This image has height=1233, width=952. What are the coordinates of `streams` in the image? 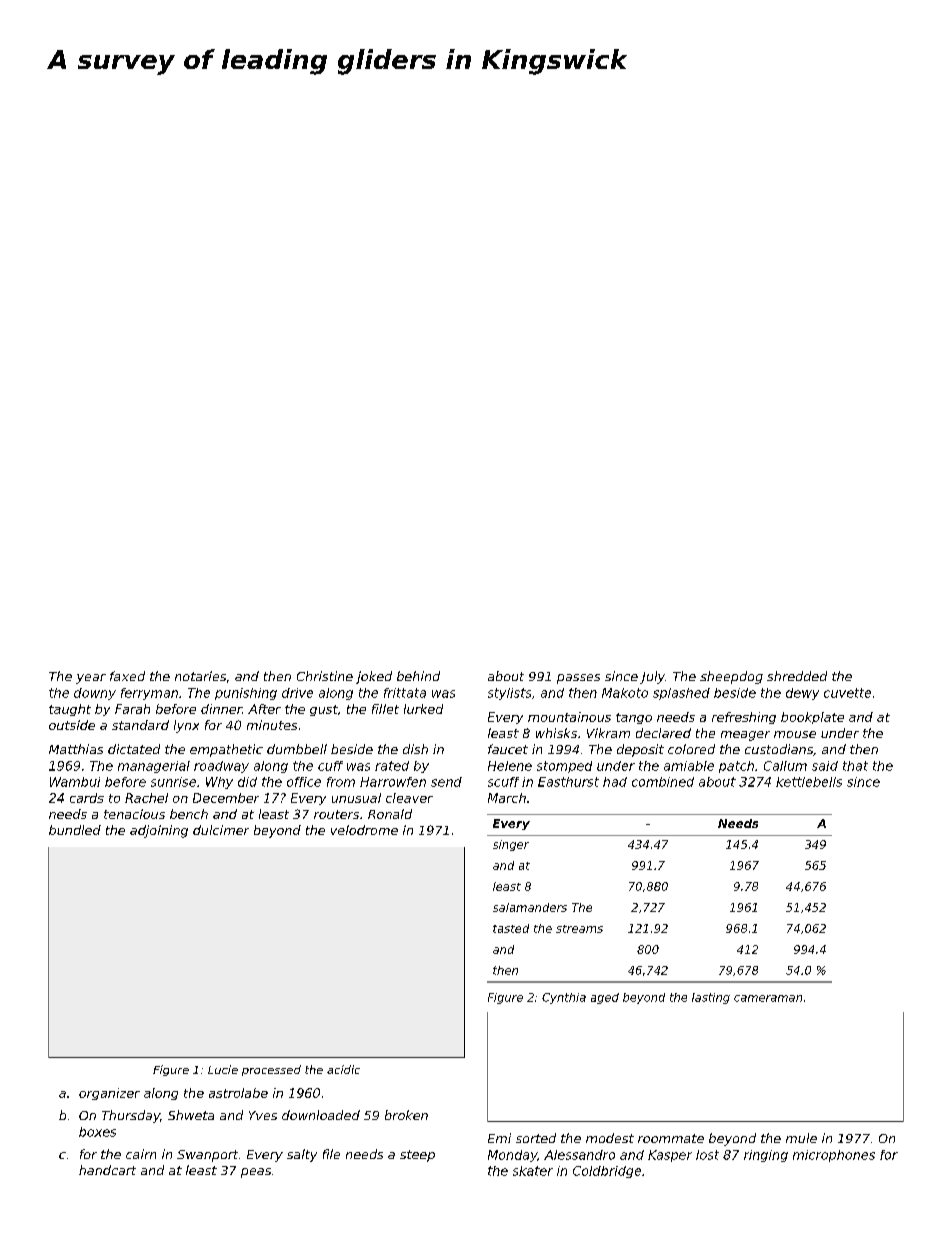 It's located at (579, 929).
